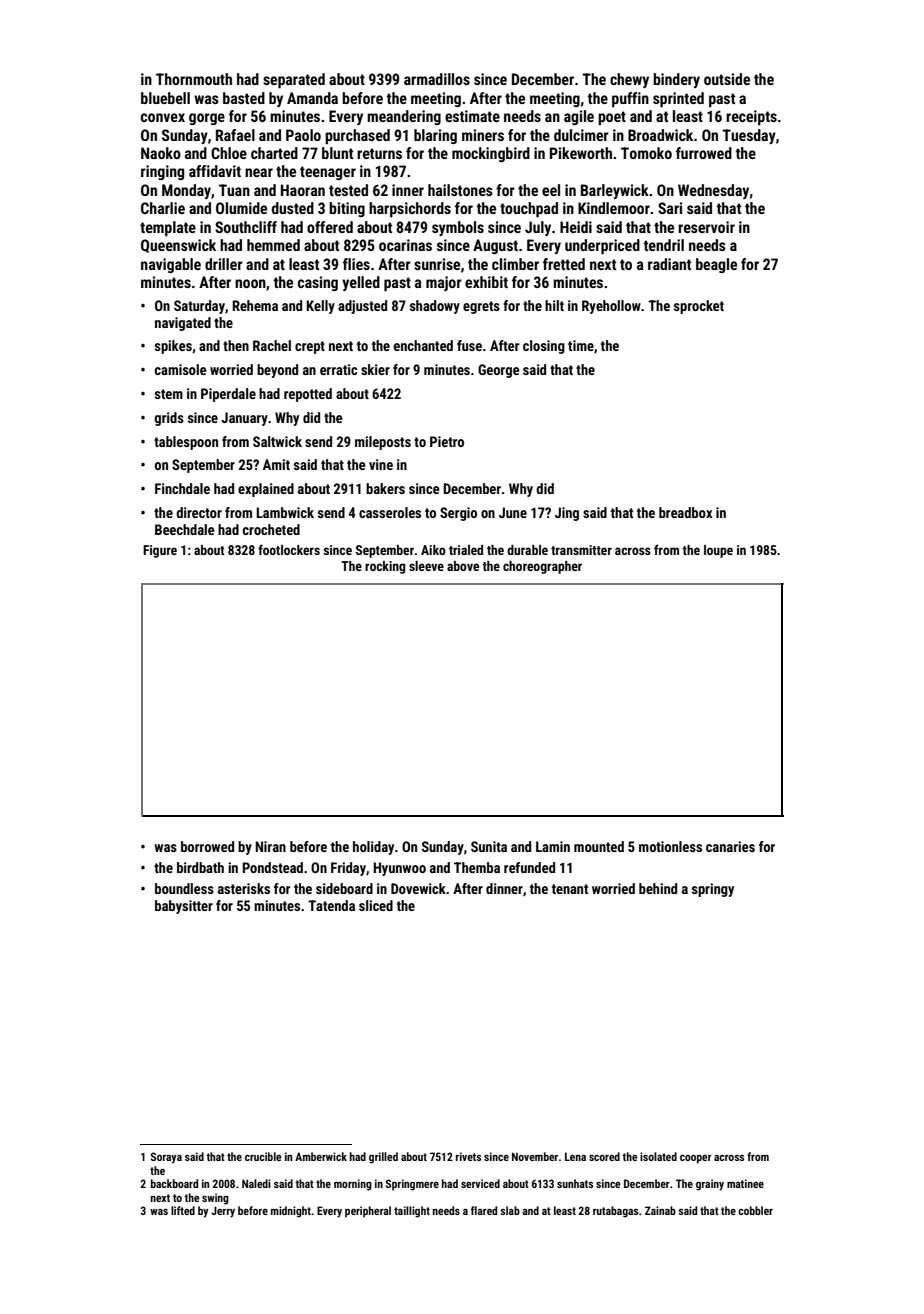 Image resolution: width=924 pixels, height=1314 pixels. Describe the element at coordinates (581, 550) in the document. I see `transmitter` at that location.
